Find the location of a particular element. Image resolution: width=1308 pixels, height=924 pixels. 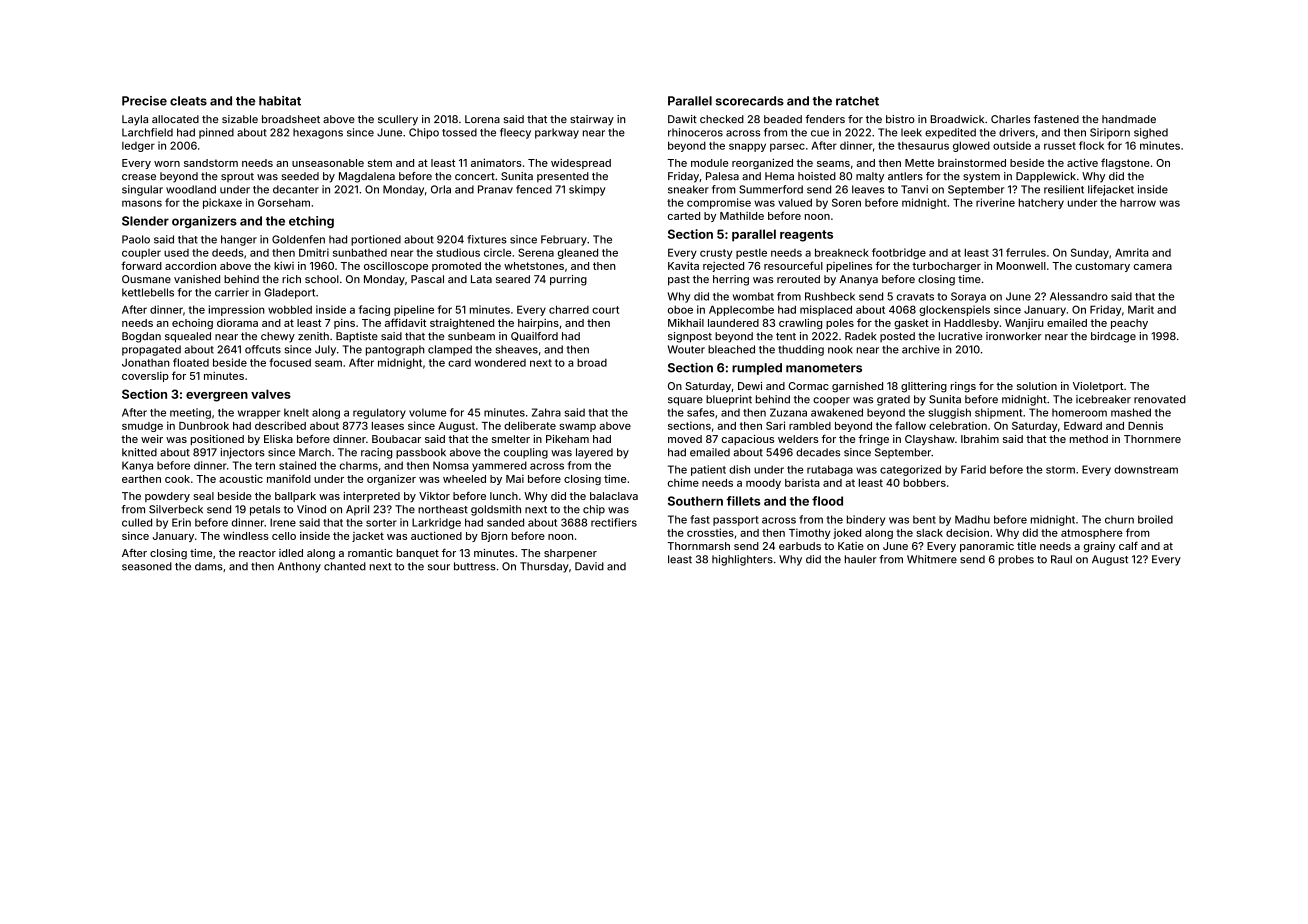

footbridge is located at coordinates (899, 253).
